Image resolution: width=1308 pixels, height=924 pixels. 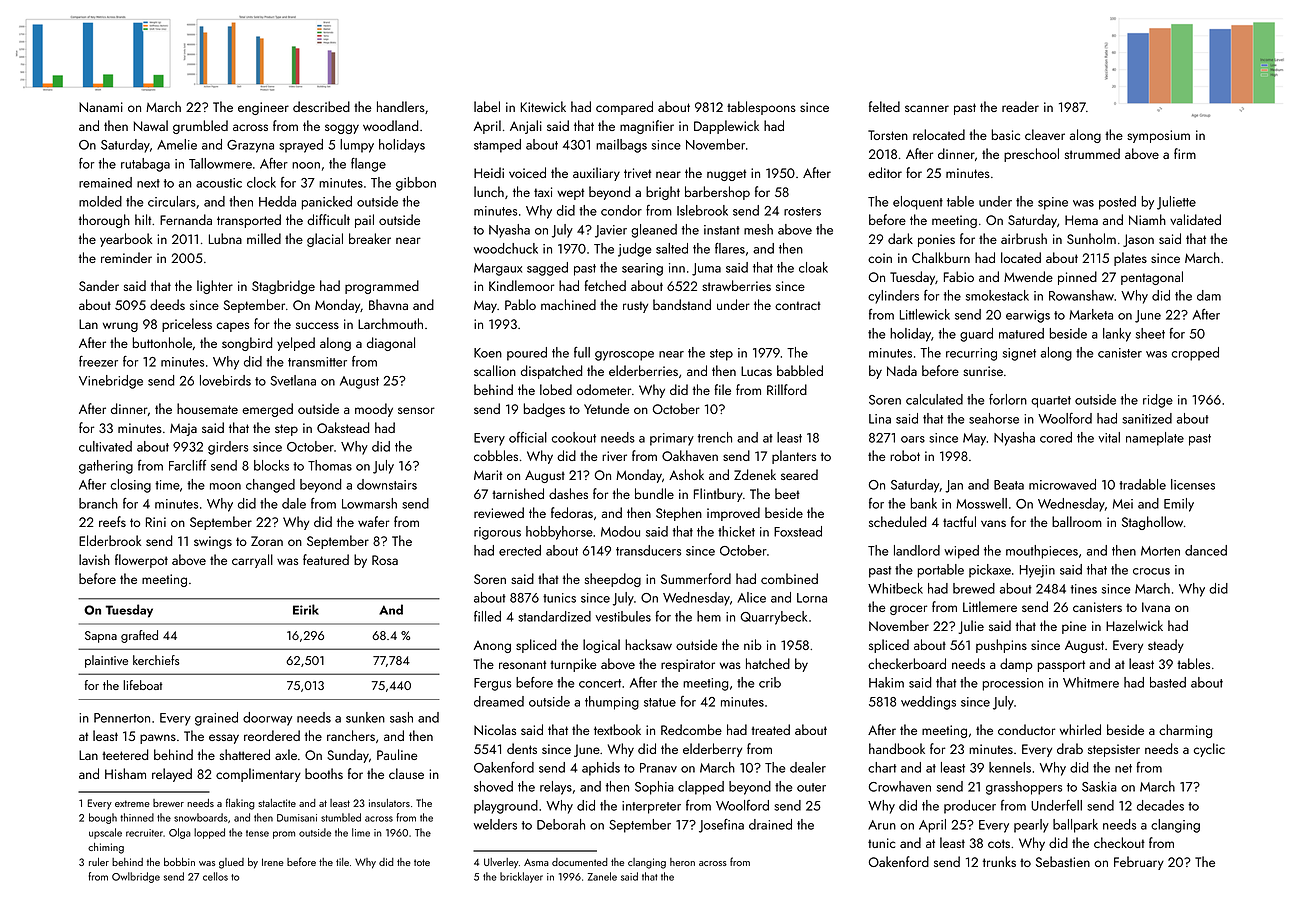 I want to click on cellos, so click(x=215, y=876).
